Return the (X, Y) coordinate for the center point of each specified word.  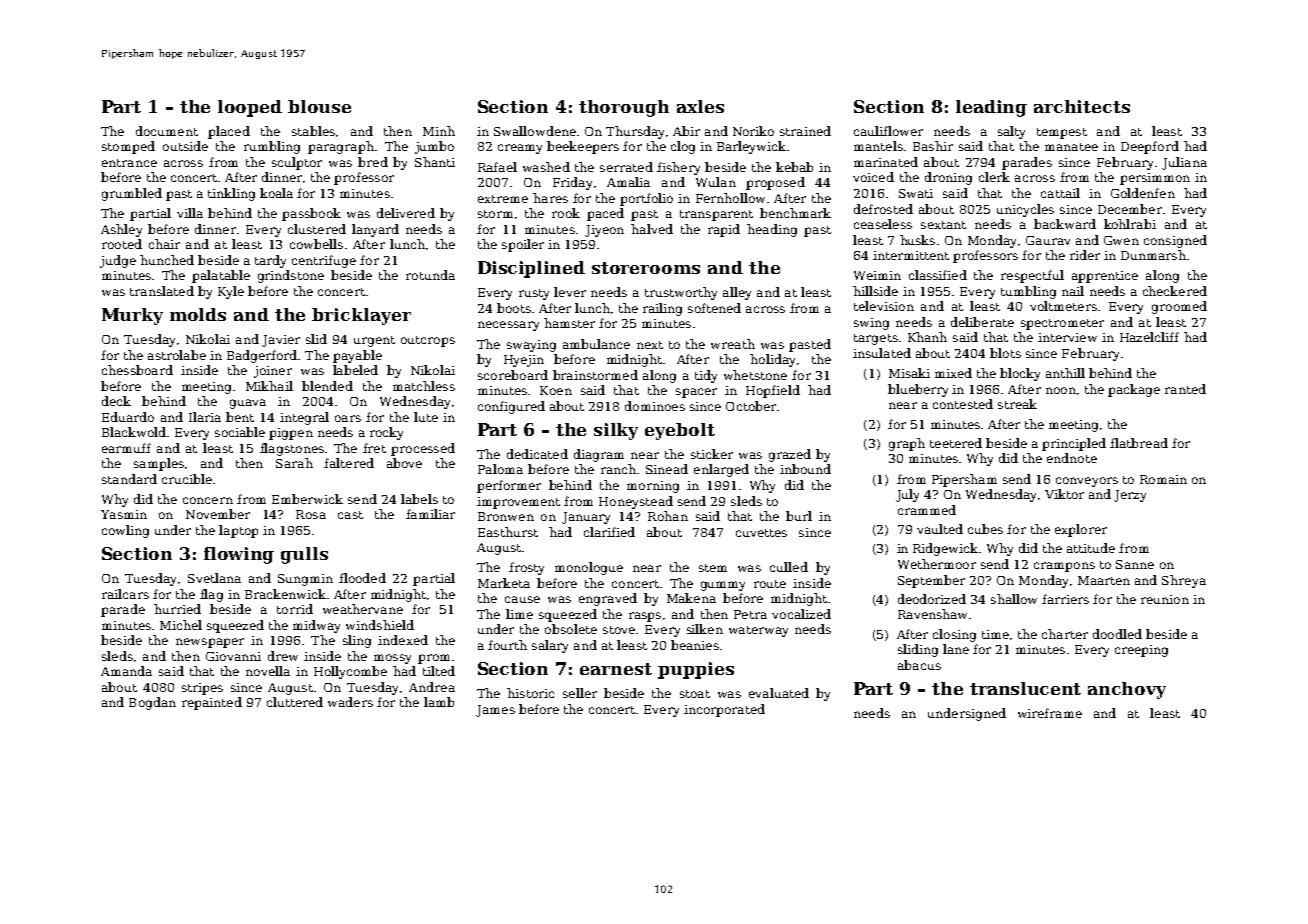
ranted (1185, 389)
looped (250, 108)
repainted (212, 703)
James (495, 711)
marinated (886, 162)
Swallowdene (535, 131)
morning (653, 487)
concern (208, 500)
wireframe (1050, 713)
